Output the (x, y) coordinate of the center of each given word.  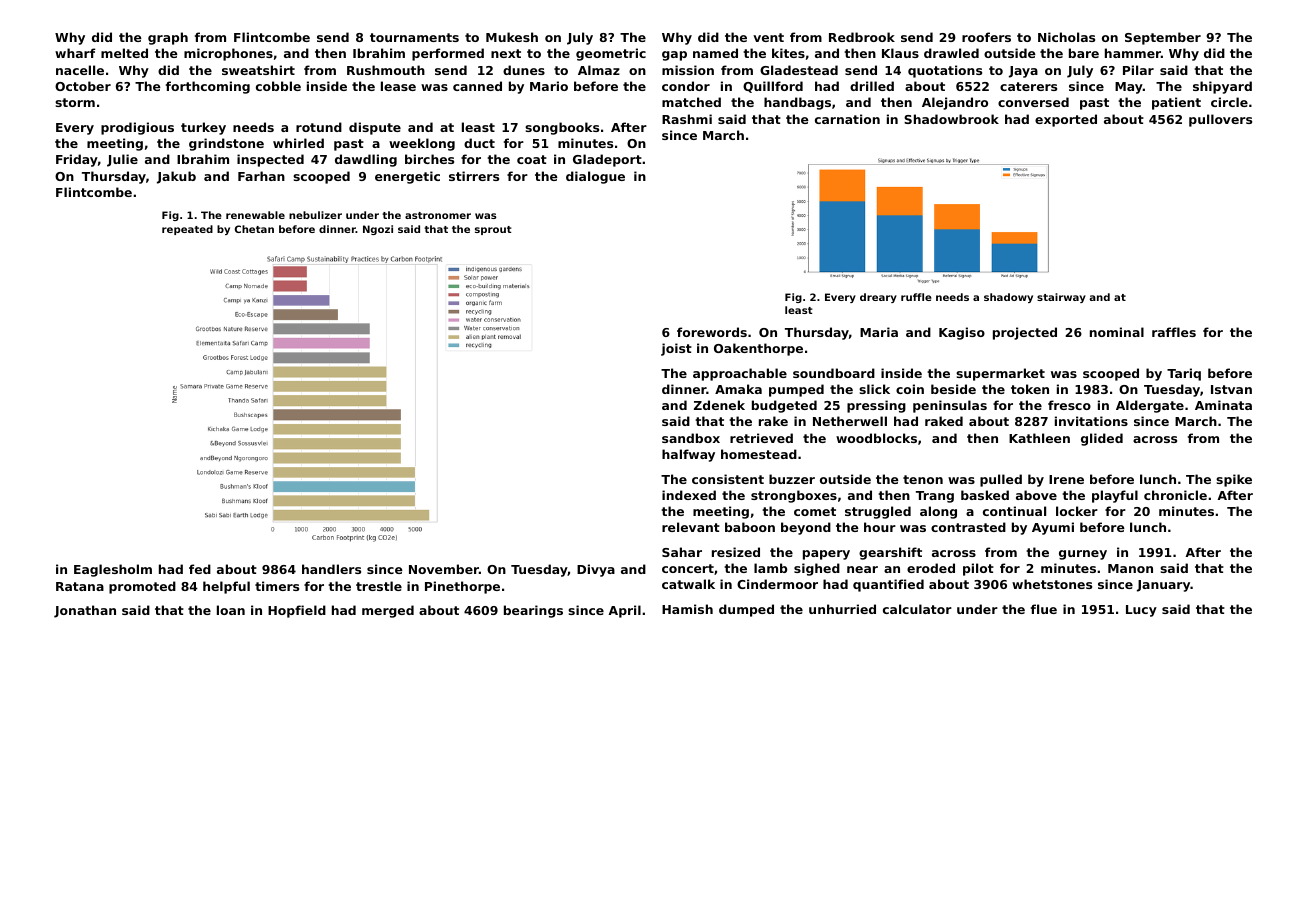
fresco (1069, 405)
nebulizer (315, 215)
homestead (759, 454)
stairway (1061, 298)
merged (388, 611)
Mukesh (512, 37)
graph (168, 38)
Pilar (1138, 70)
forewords (712, 332)
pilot (978, 569)
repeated (187, 230)
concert (688, 568)
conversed (1033, 102)
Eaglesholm (113, 570)
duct (479, 143)
